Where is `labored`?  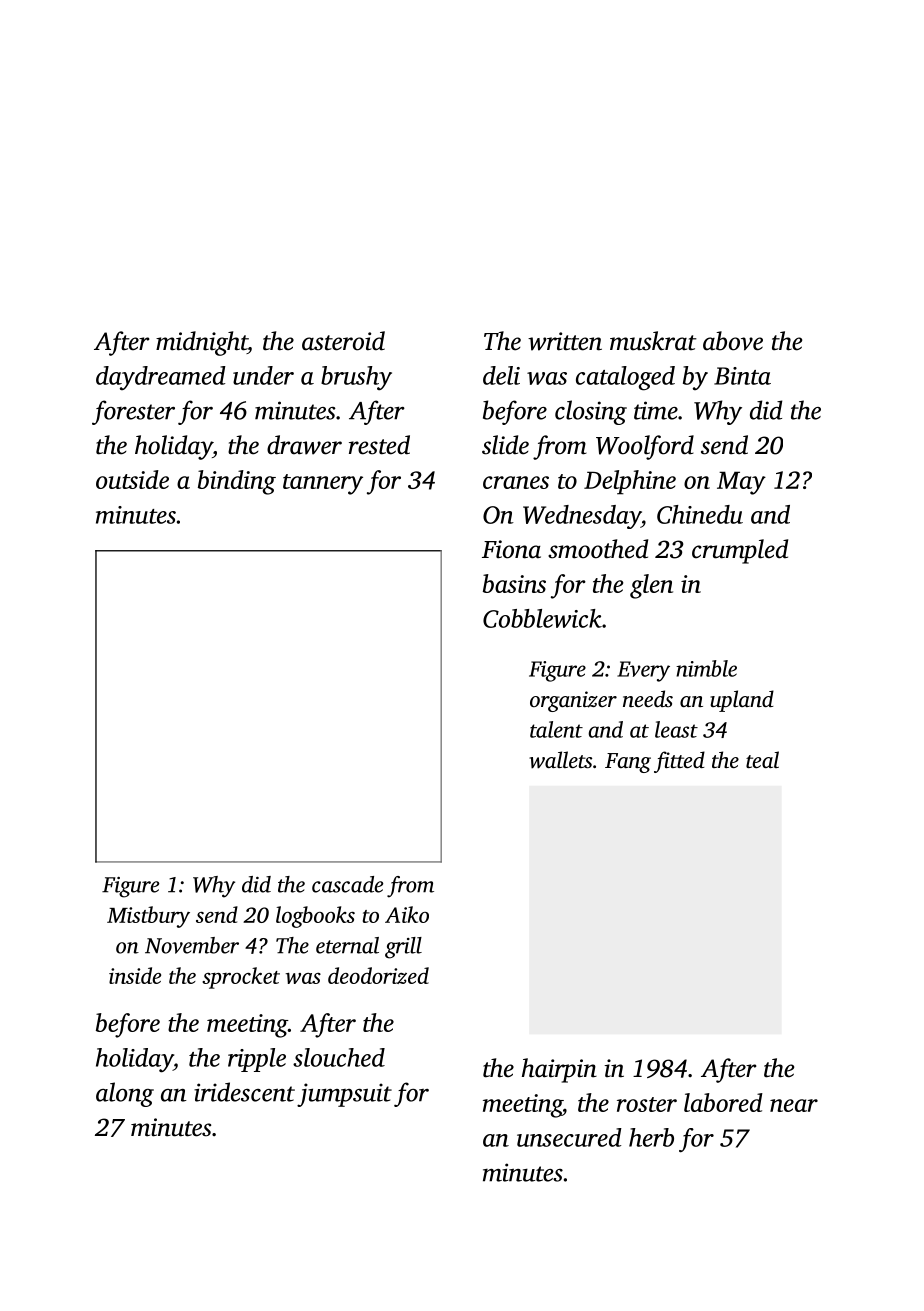 labored is located at coordinates (723, 1102).
